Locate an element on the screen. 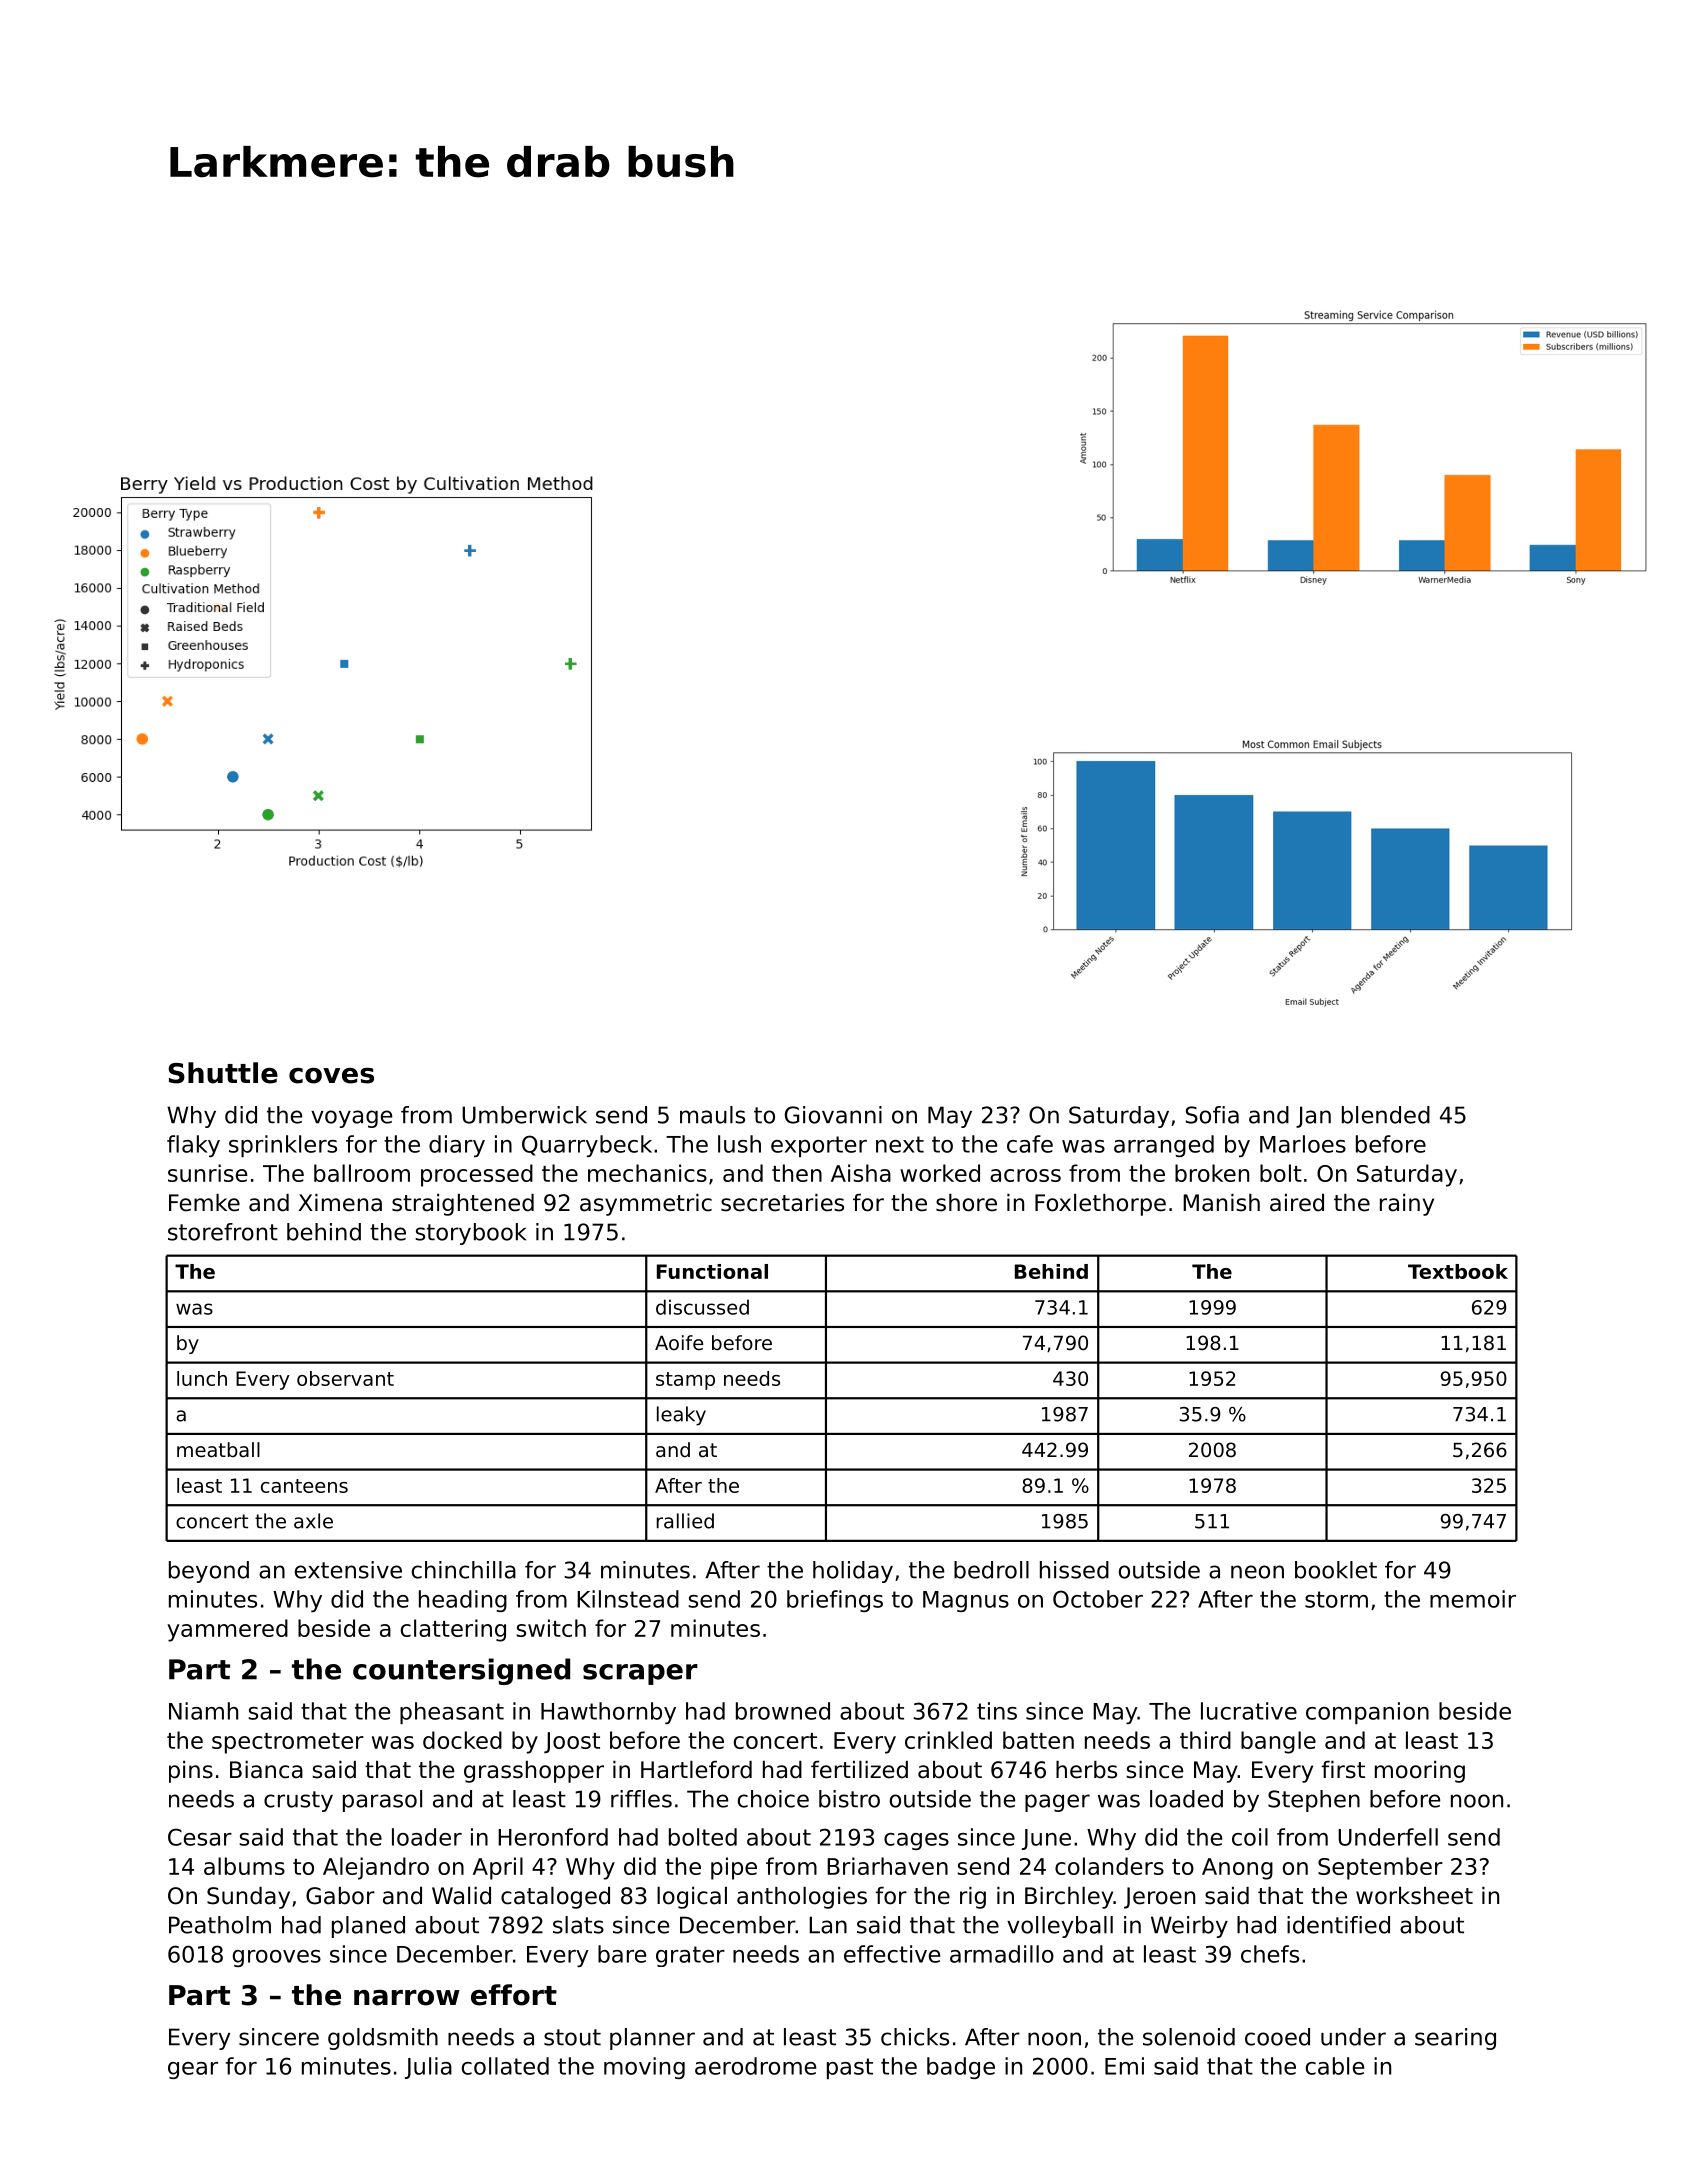 The width and height of the screenshot is (1683, 2178). past is located at coordinates (850, 2068).
